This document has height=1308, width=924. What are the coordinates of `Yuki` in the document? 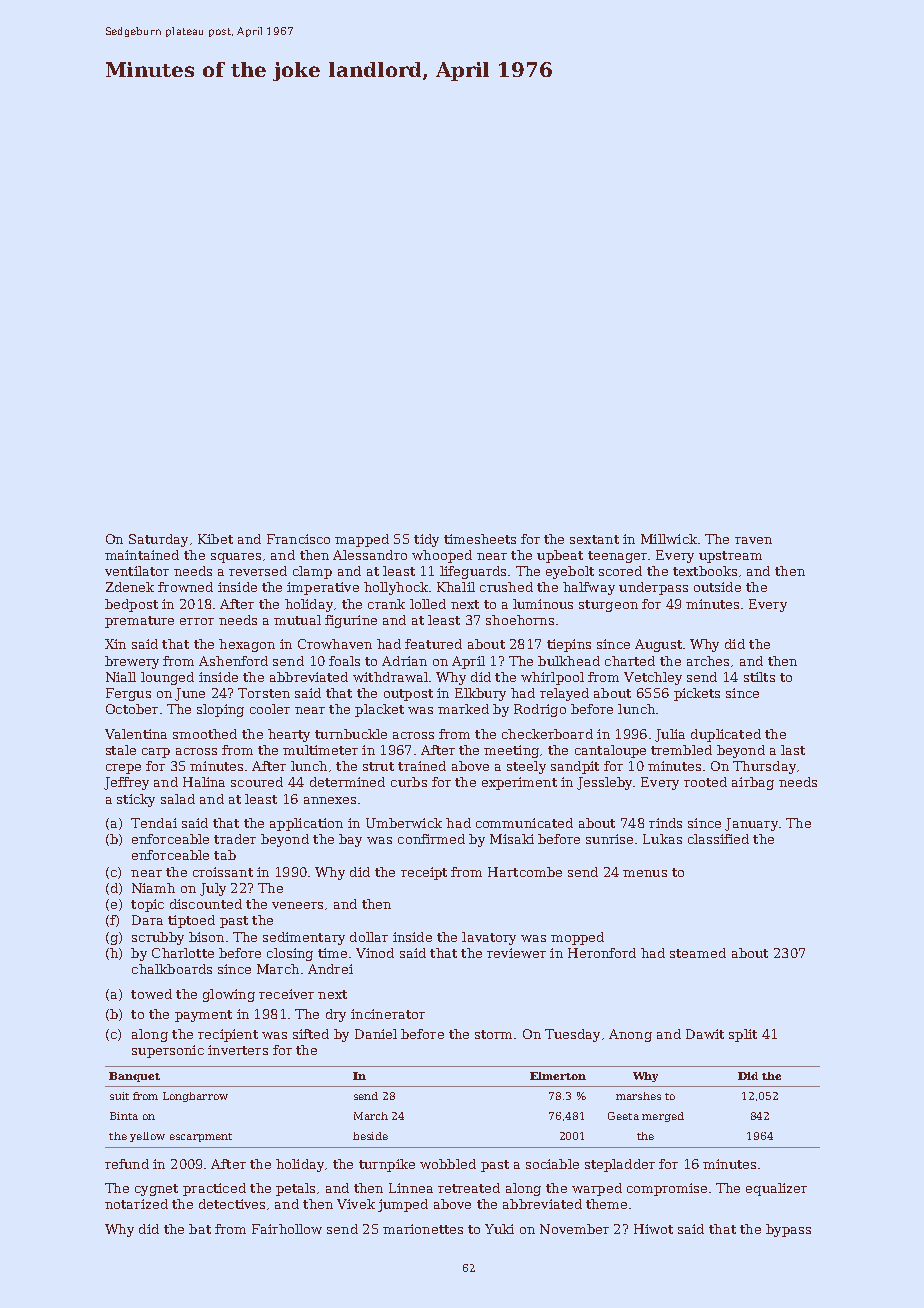 It's located at (499, 1229).
